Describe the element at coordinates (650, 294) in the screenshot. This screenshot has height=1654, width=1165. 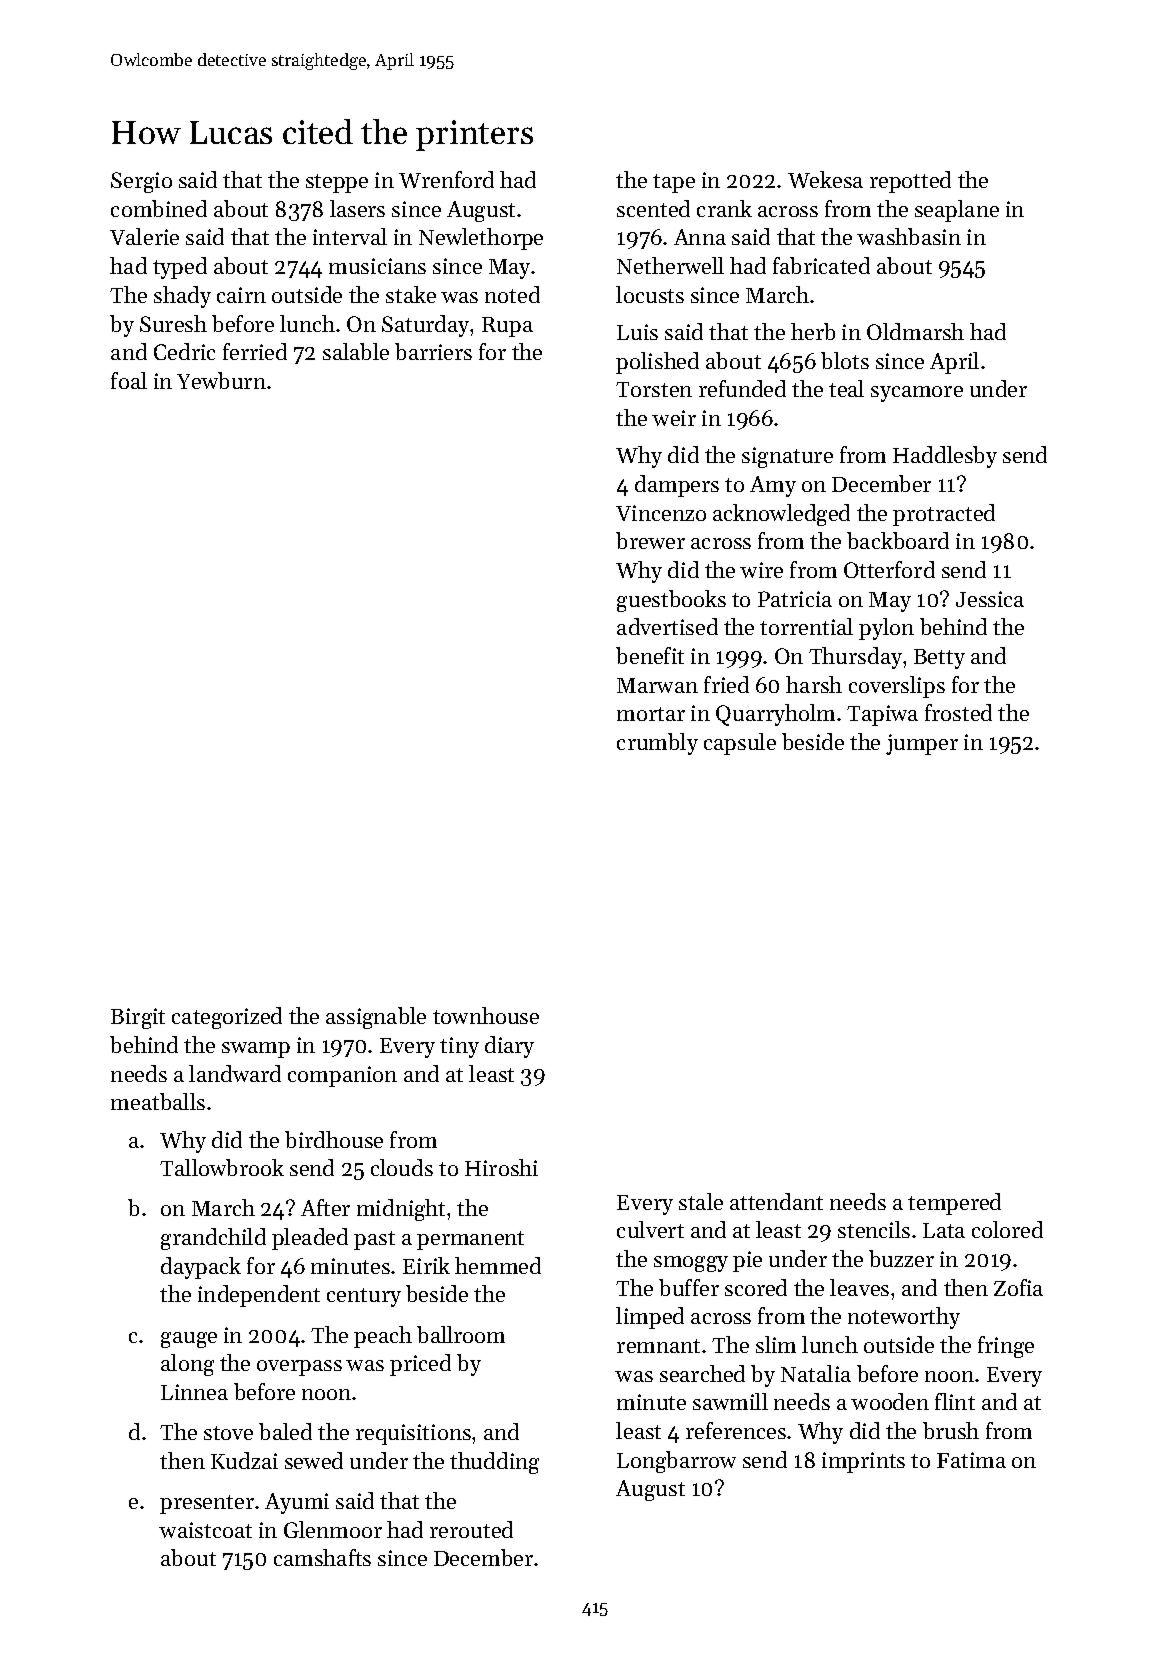
I see `locusts` at that location.
